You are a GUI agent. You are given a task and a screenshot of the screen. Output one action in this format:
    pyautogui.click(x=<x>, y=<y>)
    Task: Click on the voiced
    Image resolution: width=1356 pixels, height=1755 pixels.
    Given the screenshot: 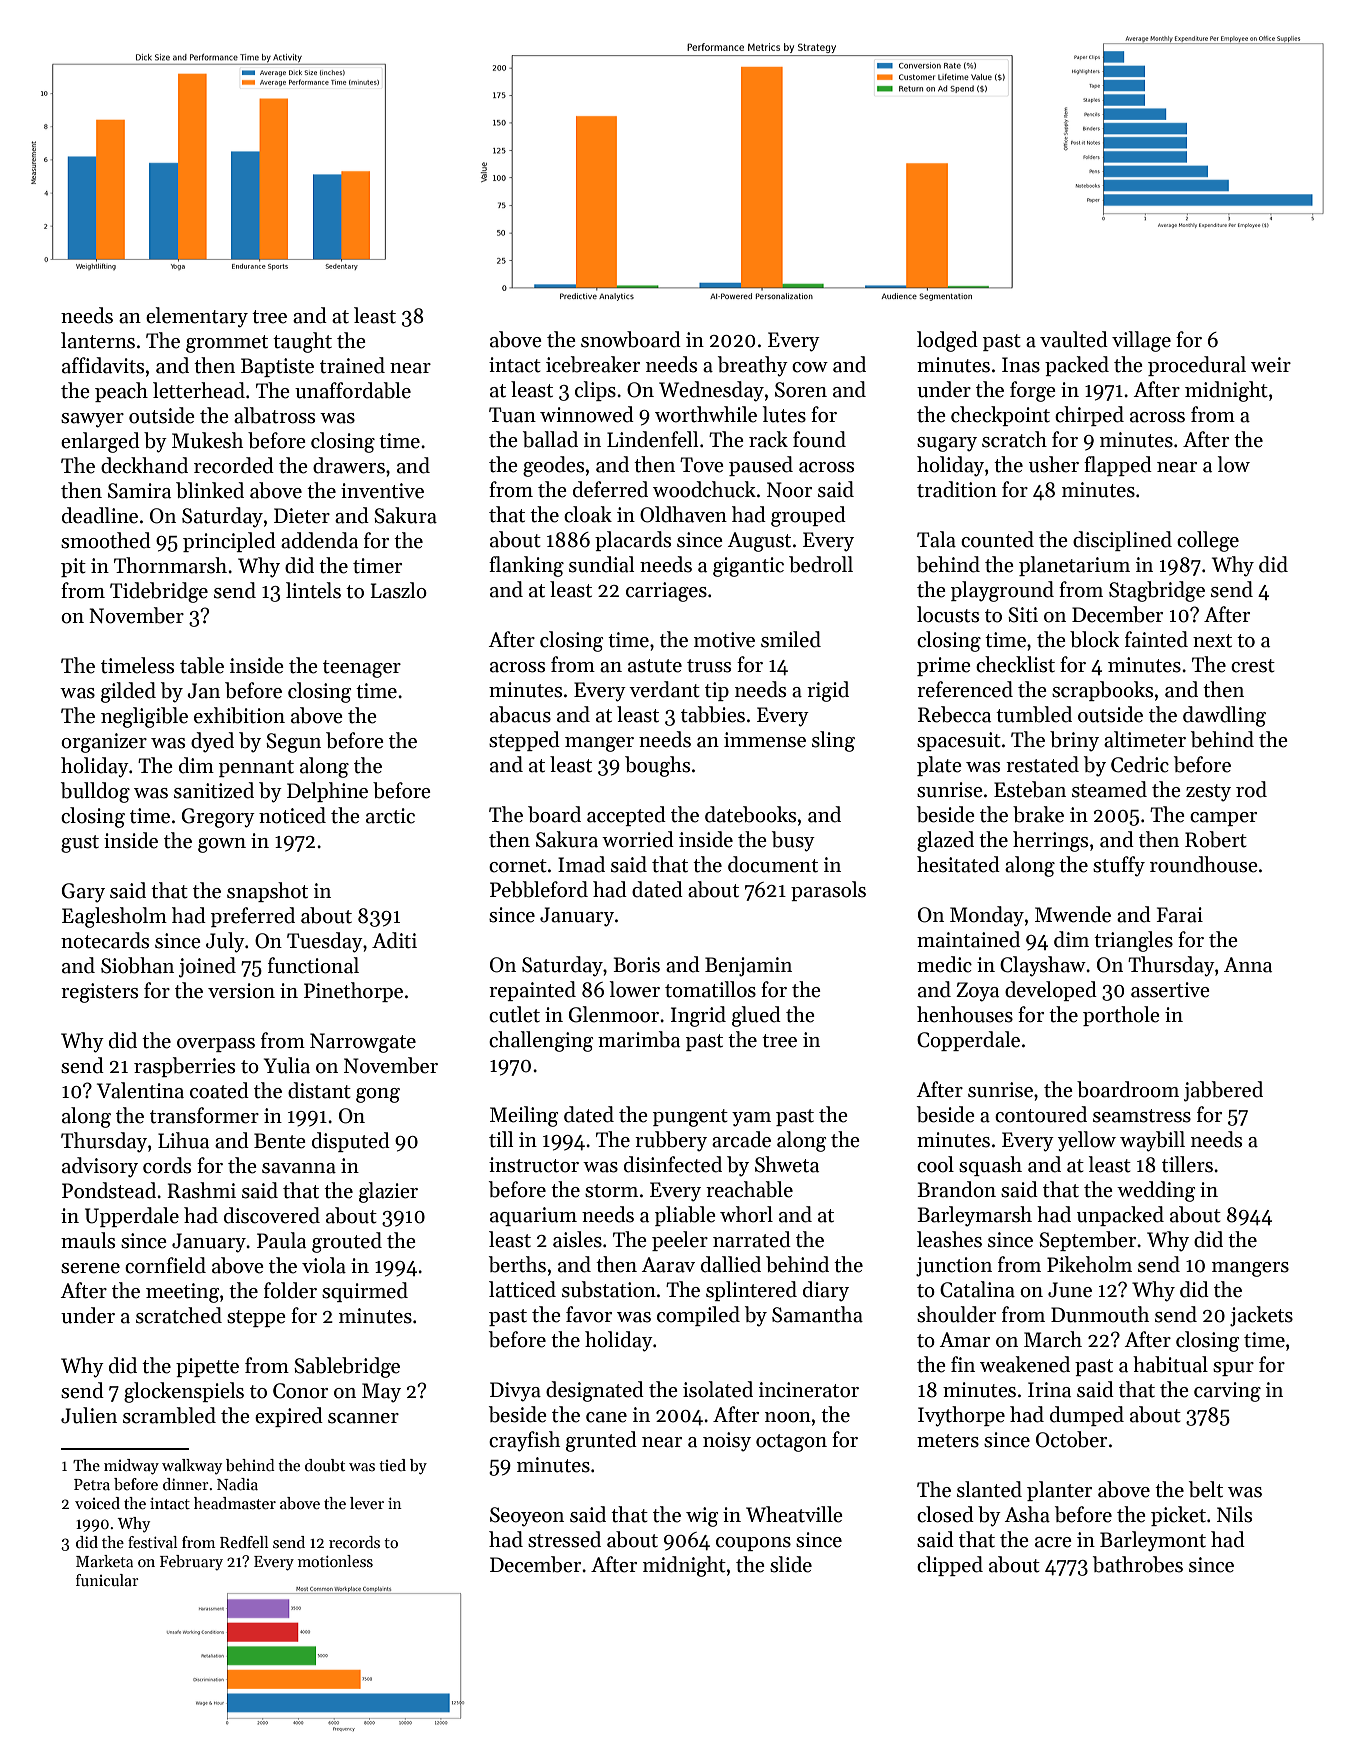 What is the action you would take?
    pyautogui.click(x=97, y=1503)
